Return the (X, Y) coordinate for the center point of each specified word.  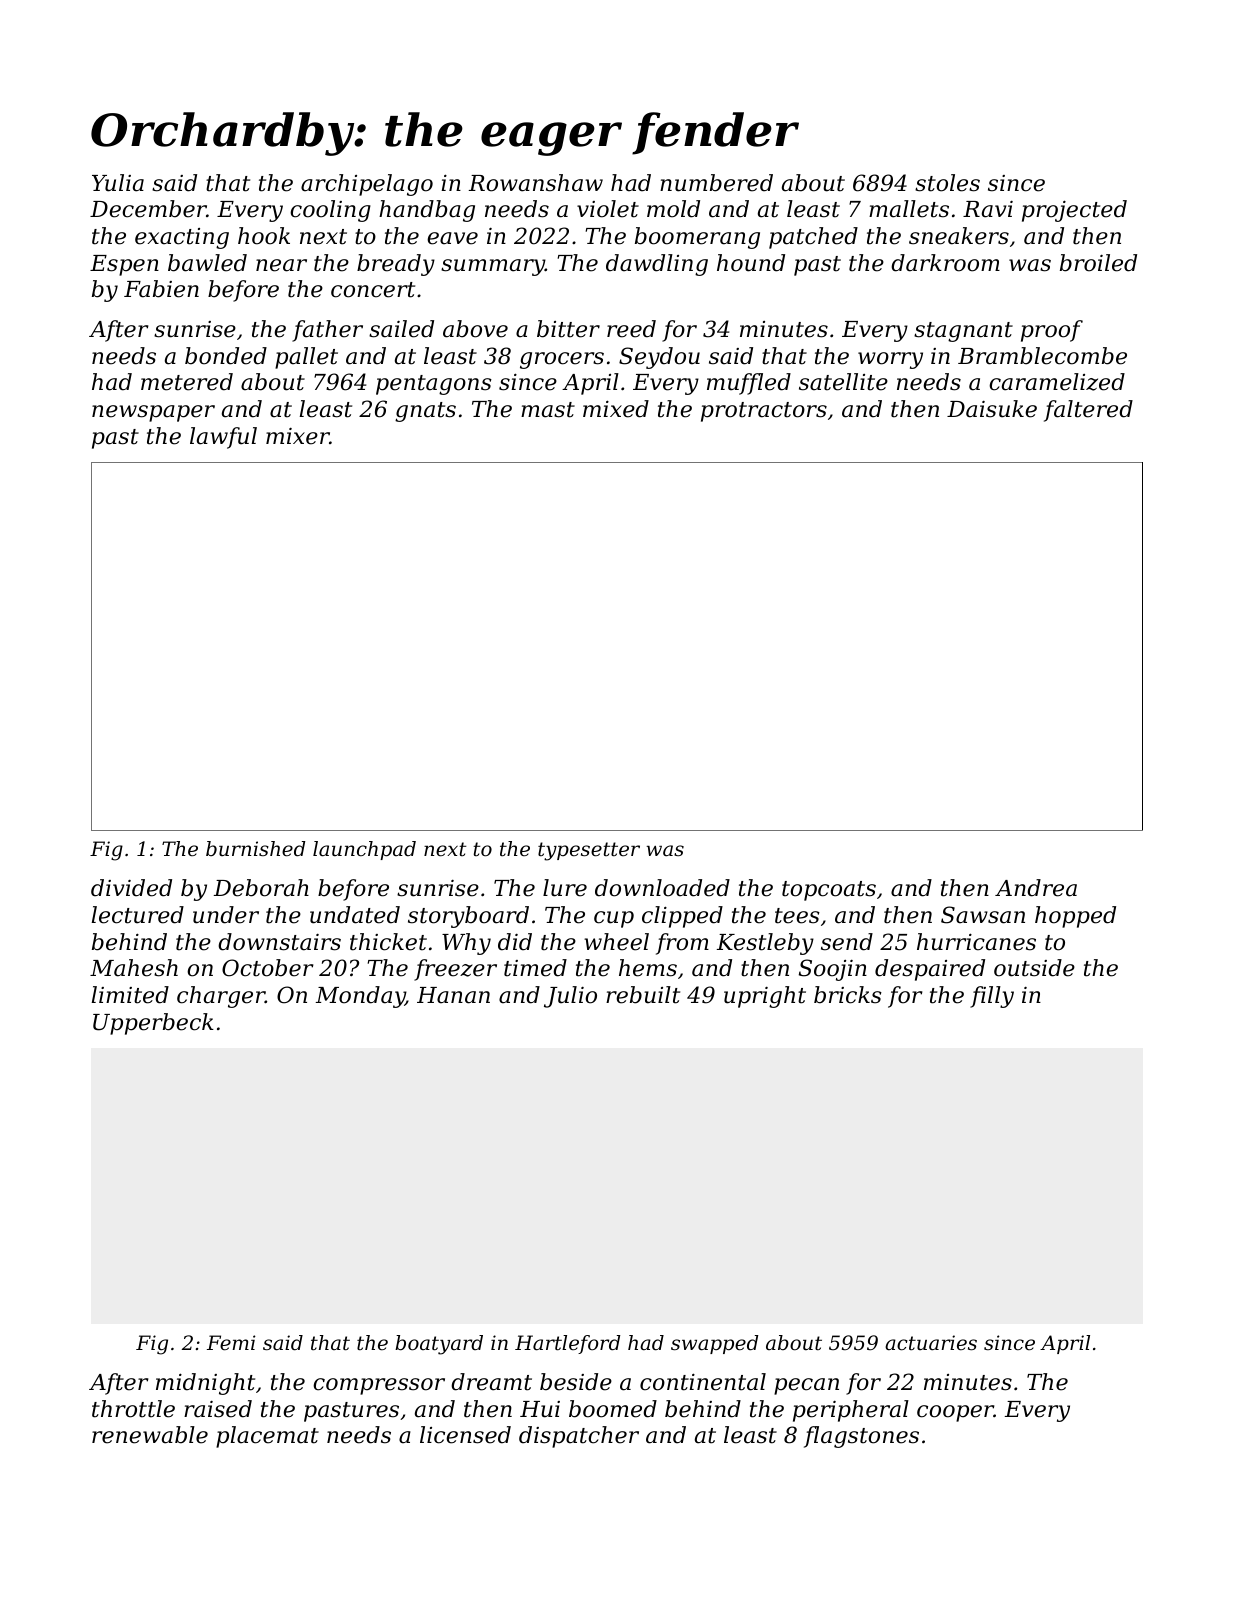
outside (1034, 968)
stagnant (963, 332)
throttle (133, 1409)
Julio (570, 997)
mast (548, 410)
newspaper (153, 413)
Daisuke (992, 409)
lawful (223, 438)
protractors (764, 412)
